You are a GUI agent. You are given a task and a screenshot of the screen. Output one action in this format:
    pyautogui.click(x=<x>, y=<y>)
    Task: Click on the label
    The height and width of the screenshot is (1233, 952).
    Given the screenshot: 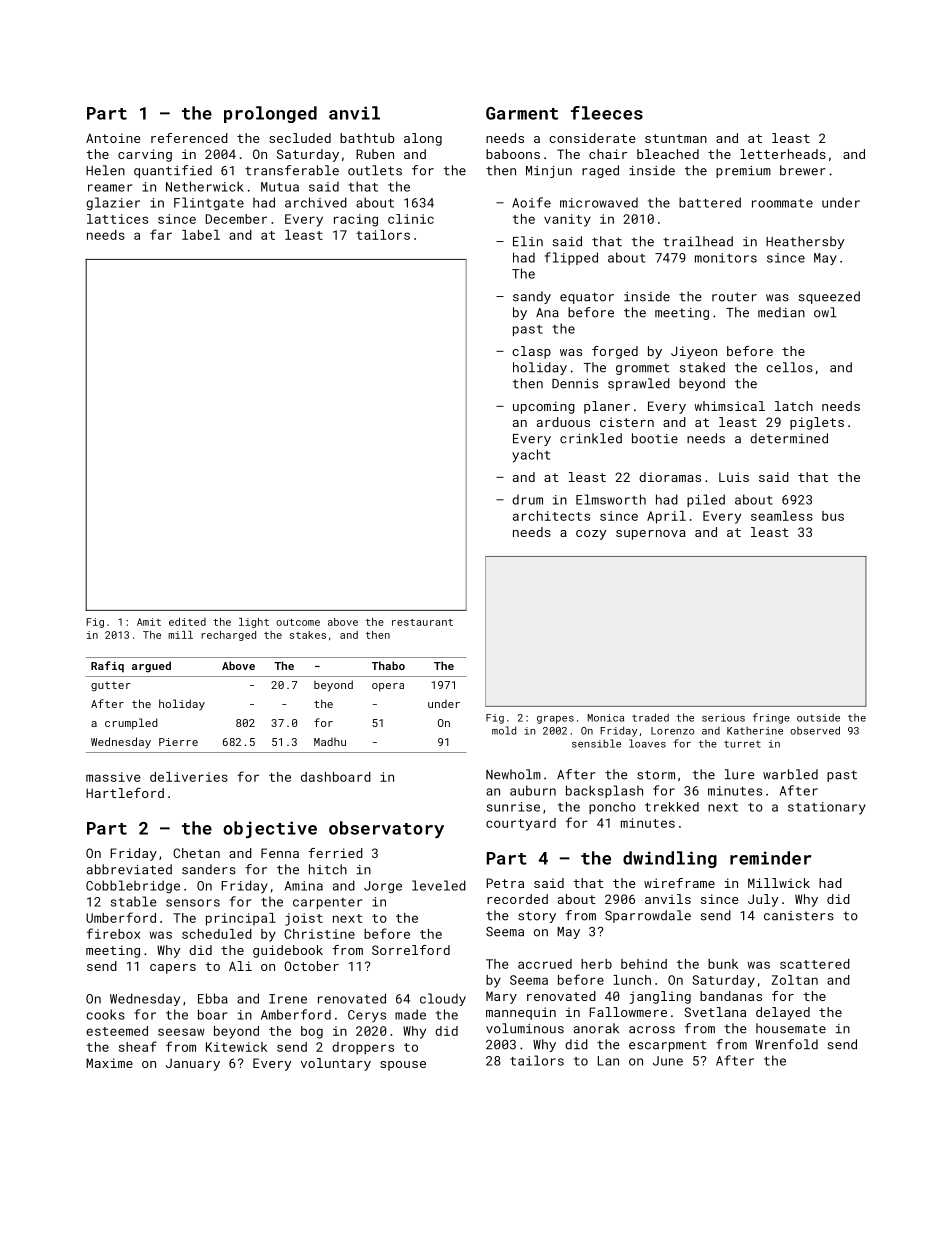 What is the action you would take?
    pyautogui.click(x=201, y=235)
